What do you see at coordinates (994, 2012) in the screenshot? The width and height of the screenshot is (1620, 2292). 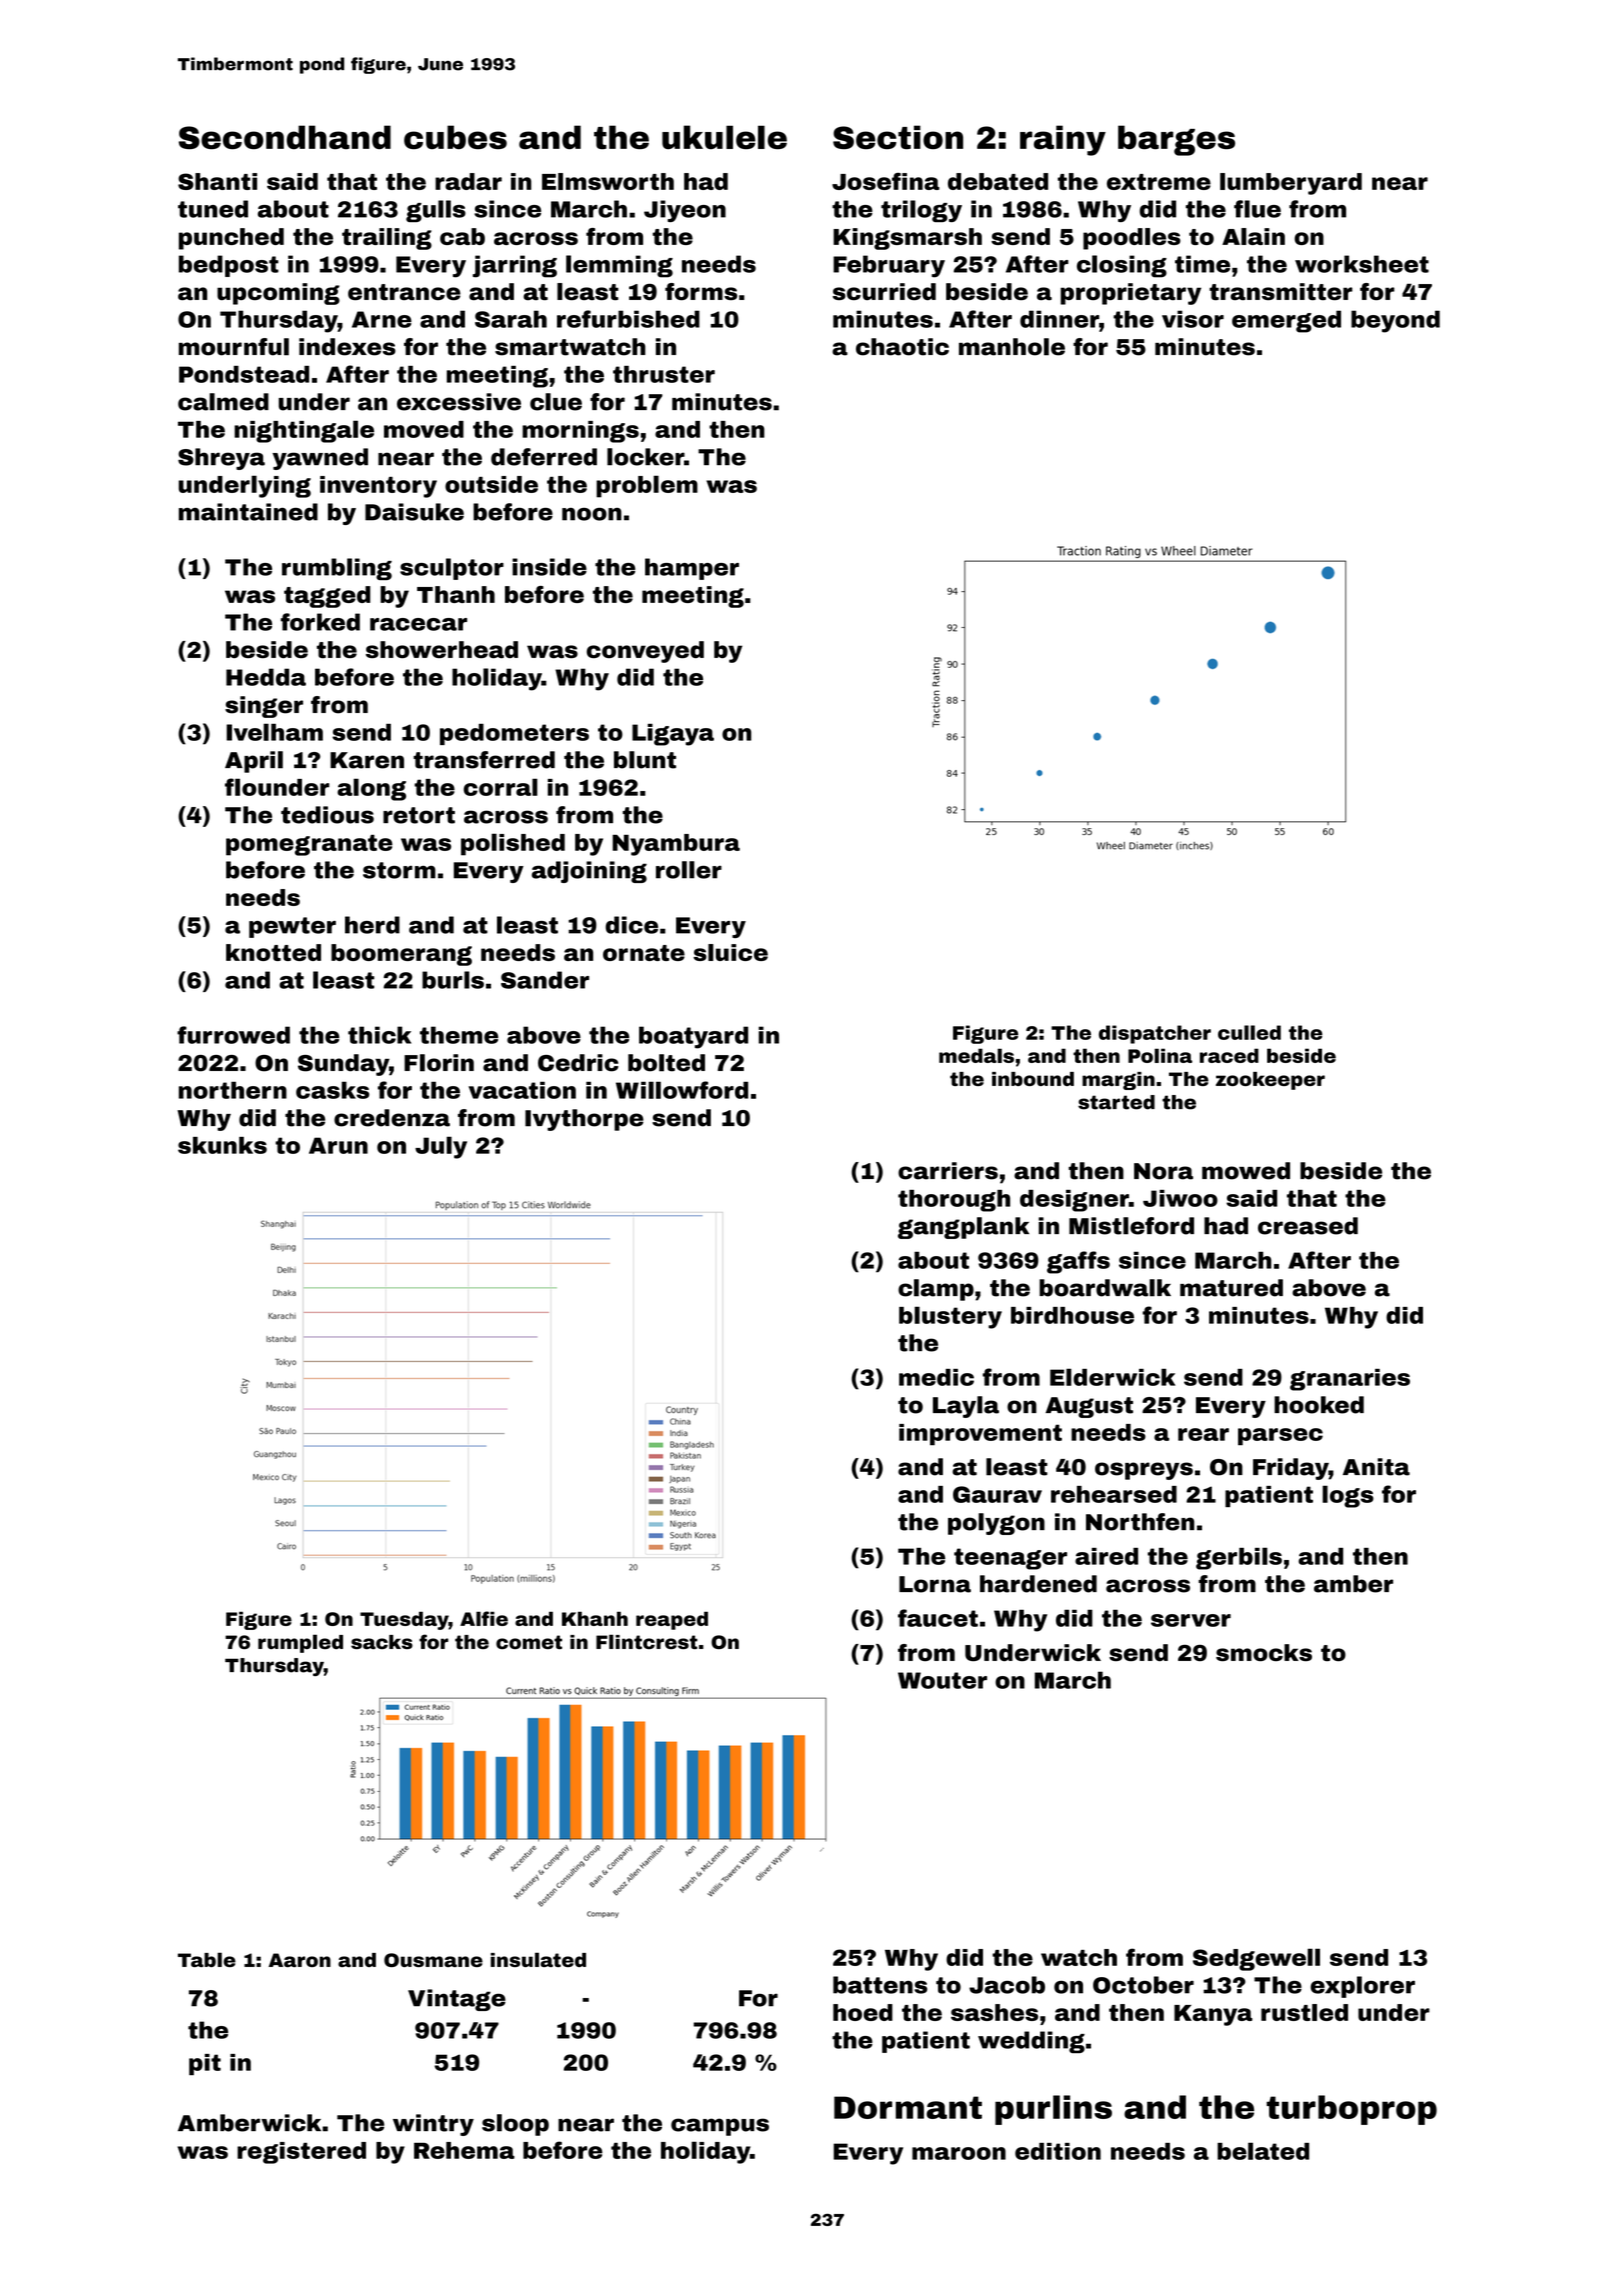 I see `sashes` at bounding box center [994, 2012].
